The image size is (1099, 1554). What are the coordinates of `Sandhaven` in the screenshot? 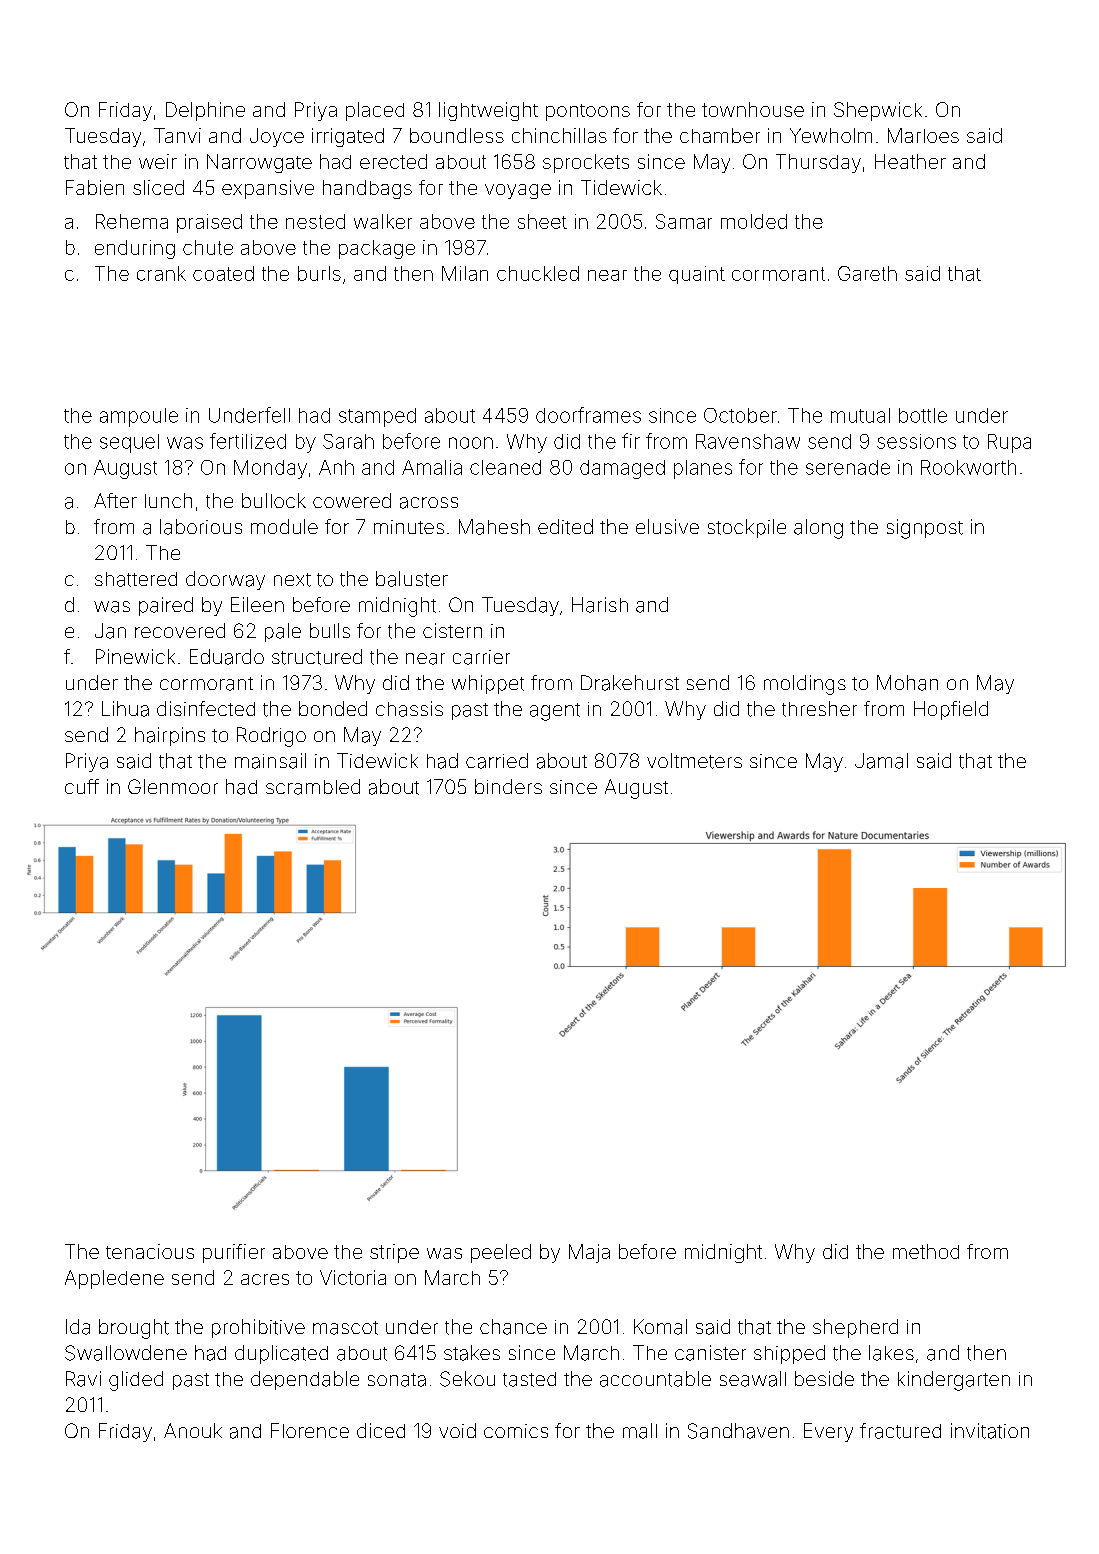 It's located at (738, 1431).
